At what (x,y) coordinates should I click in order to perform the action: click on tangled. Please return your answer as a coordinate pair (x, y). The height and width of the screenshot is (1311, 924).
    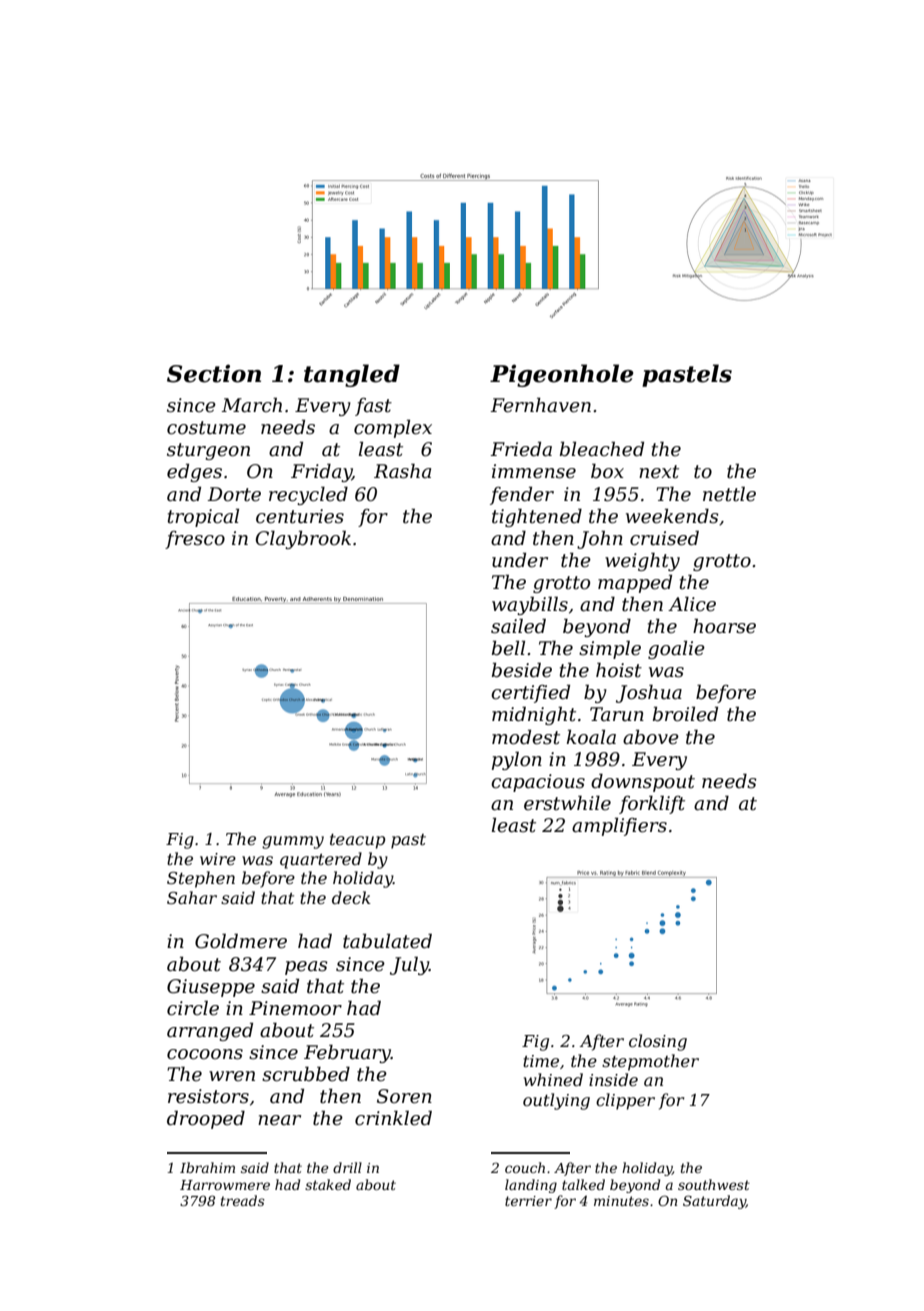
    Looking at the image, I should click on (352, 375).
